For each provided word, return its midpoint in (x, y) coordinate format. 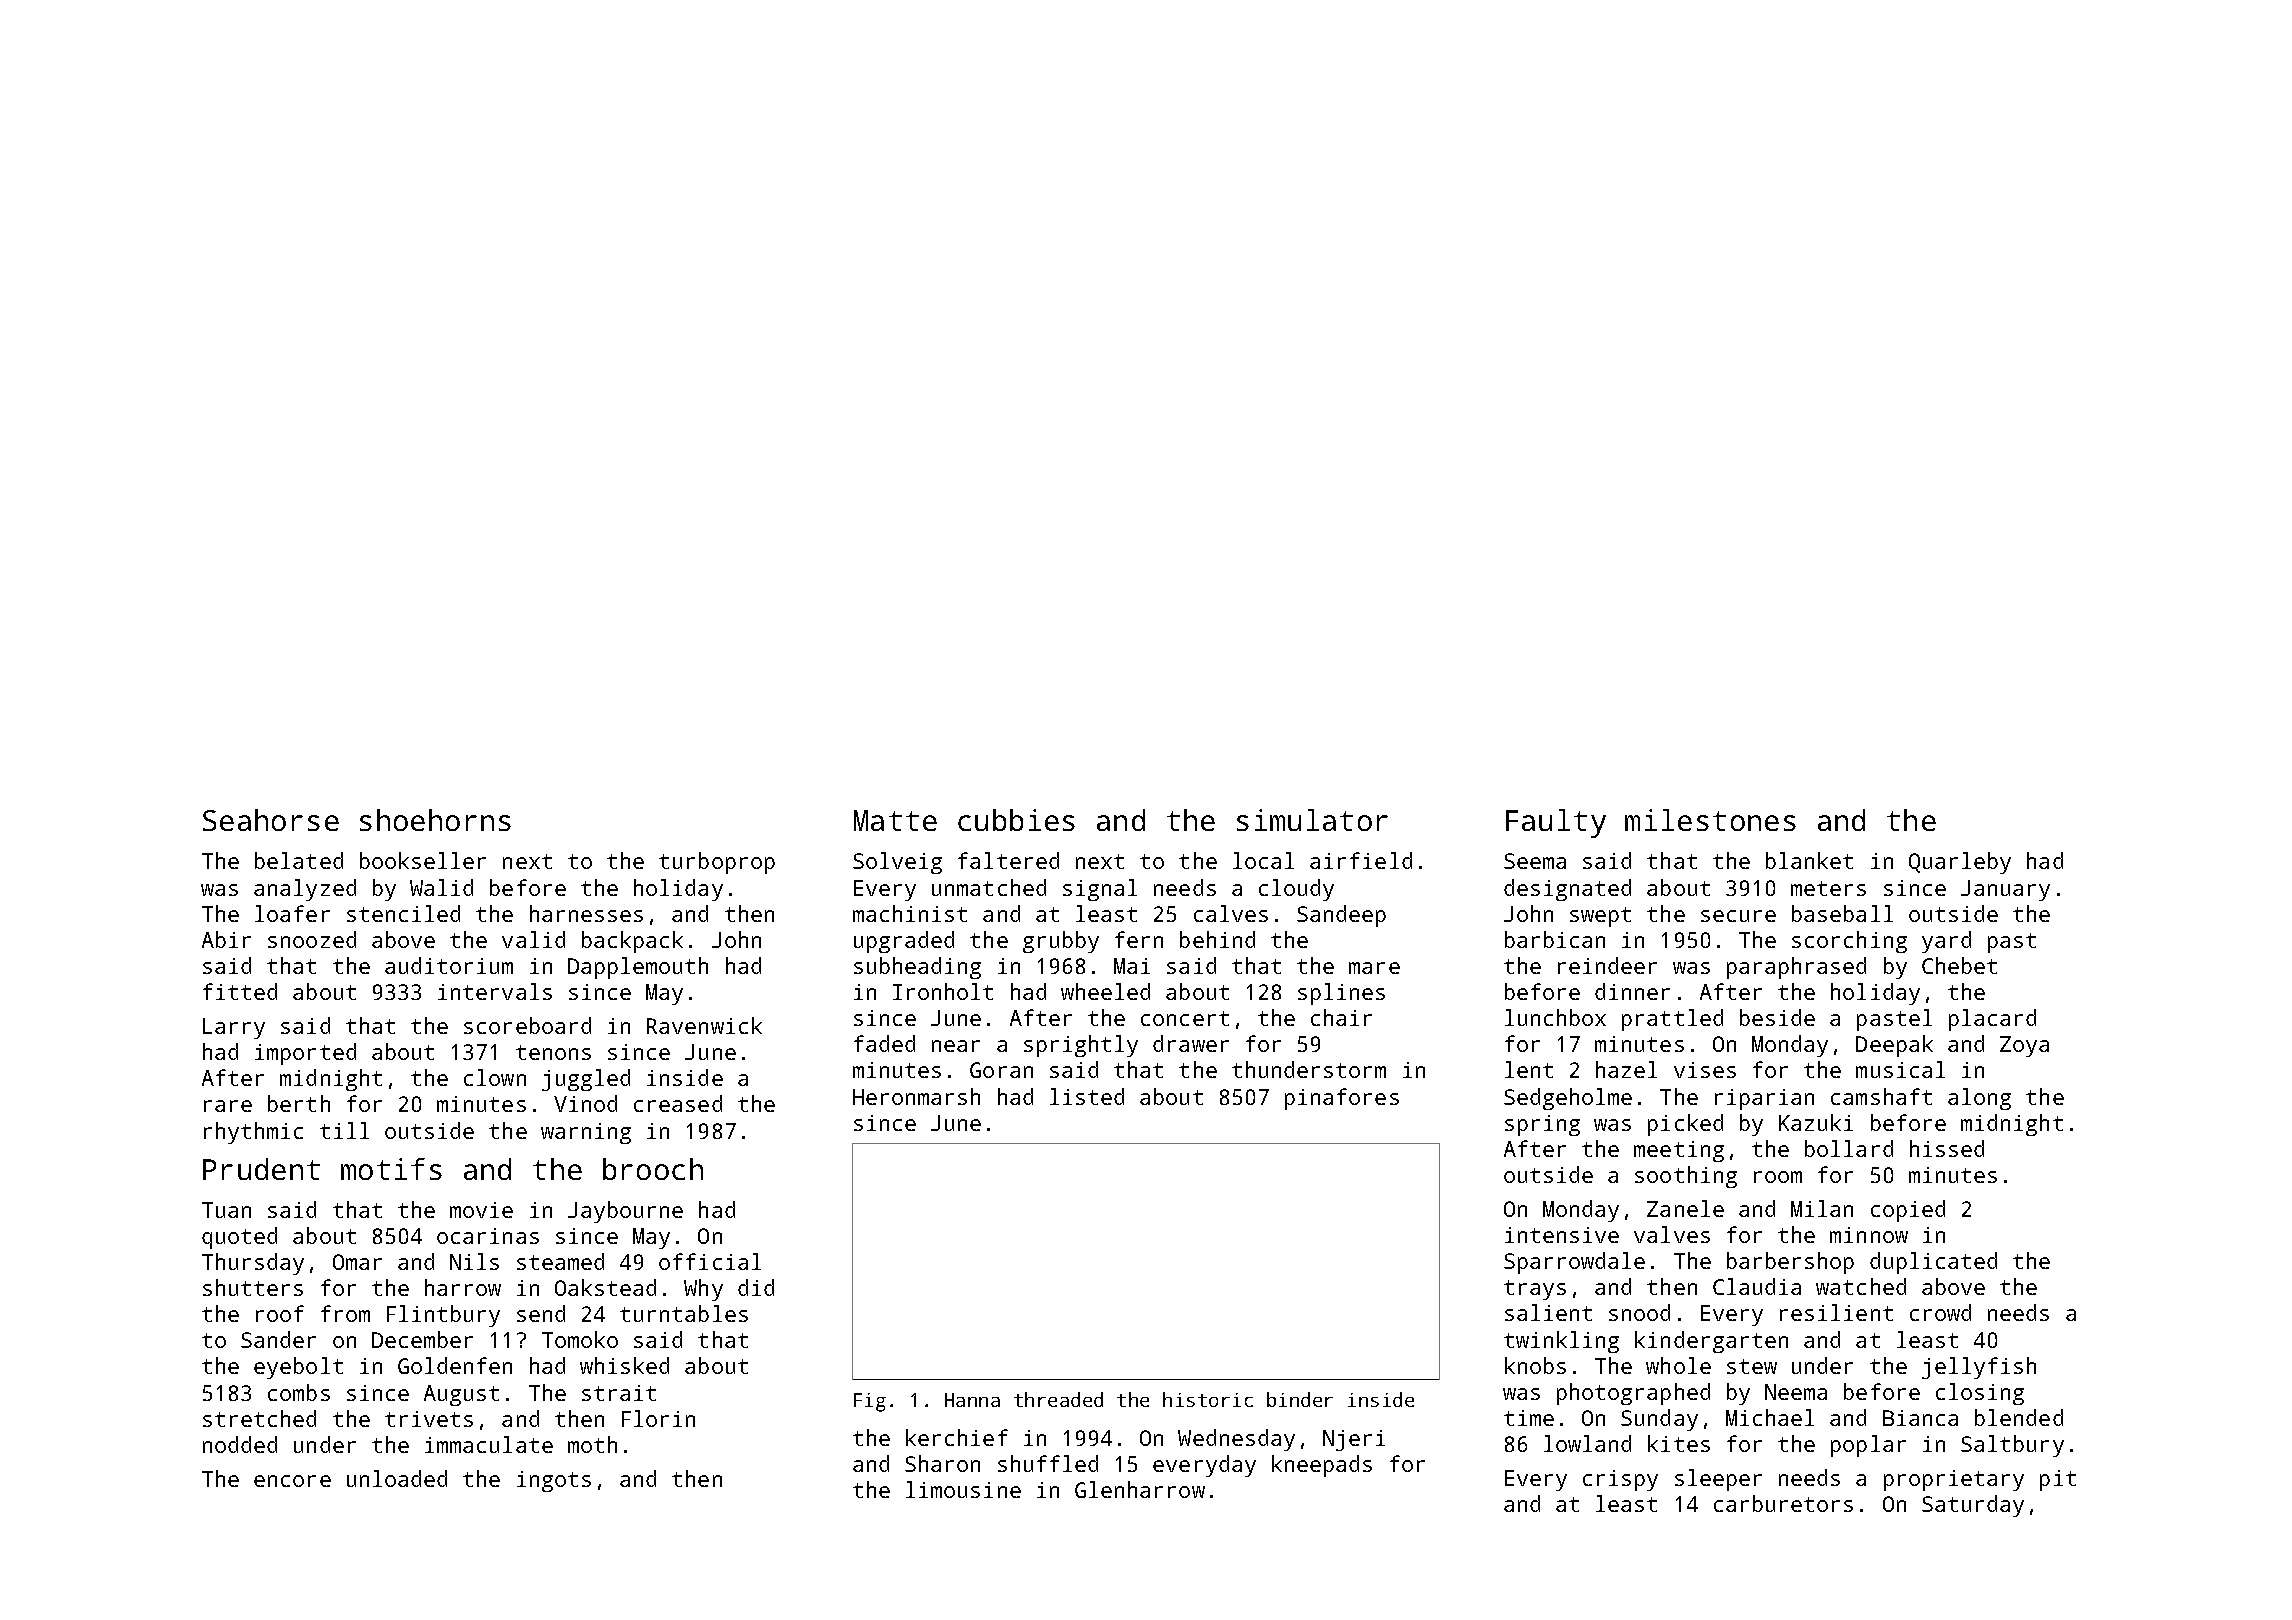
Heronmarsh (916, 1096)
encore (292, 1481)
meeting (1679, 1151)
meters (1828, 888)
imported (305, 1054)
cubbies (1016, 820)
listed (1087, 1096)
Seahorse (271, 820)
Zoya (2024, 1046)
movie (481, 1210)
